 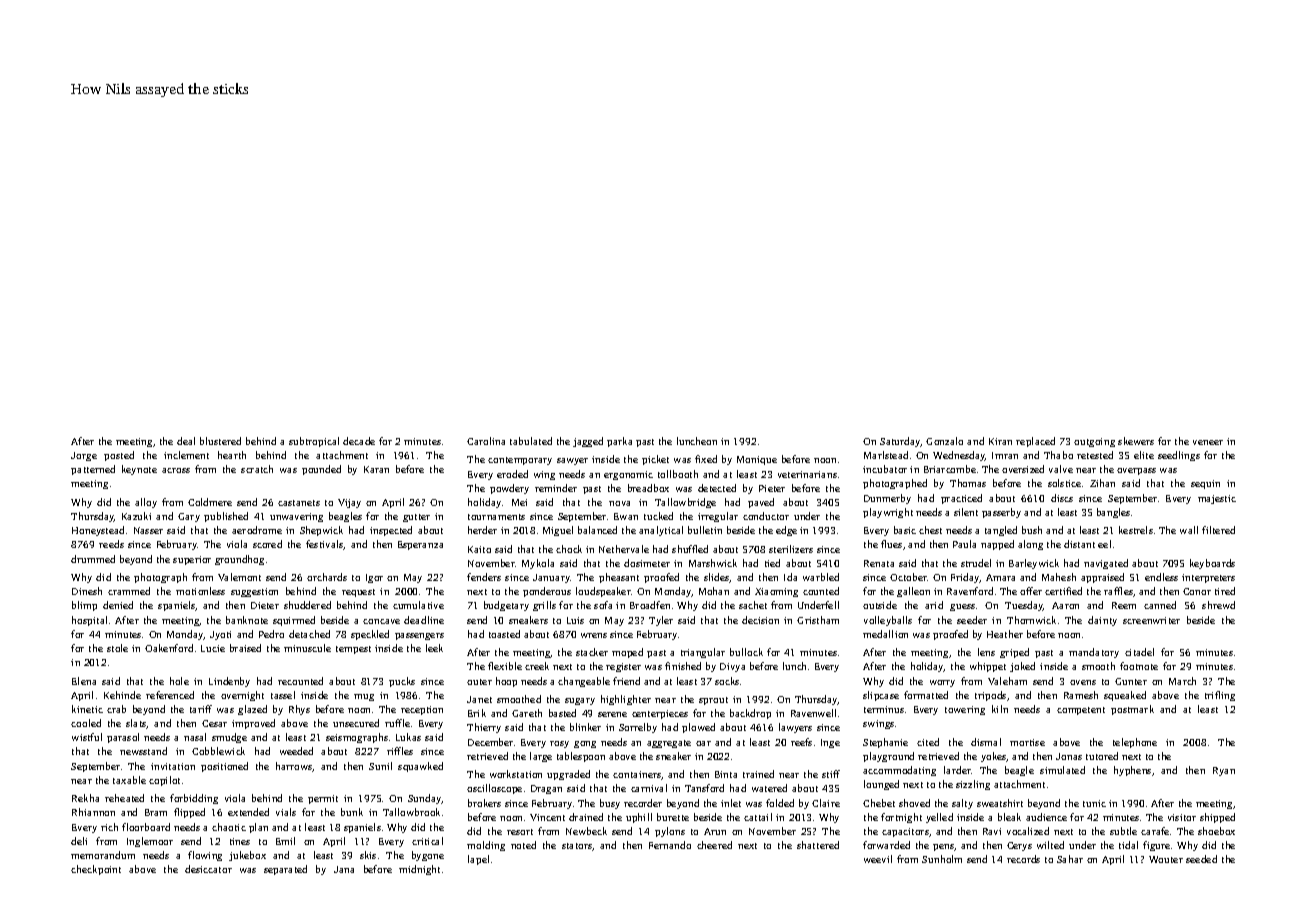 I want to click on Divya, so click(x=732, y=667).
